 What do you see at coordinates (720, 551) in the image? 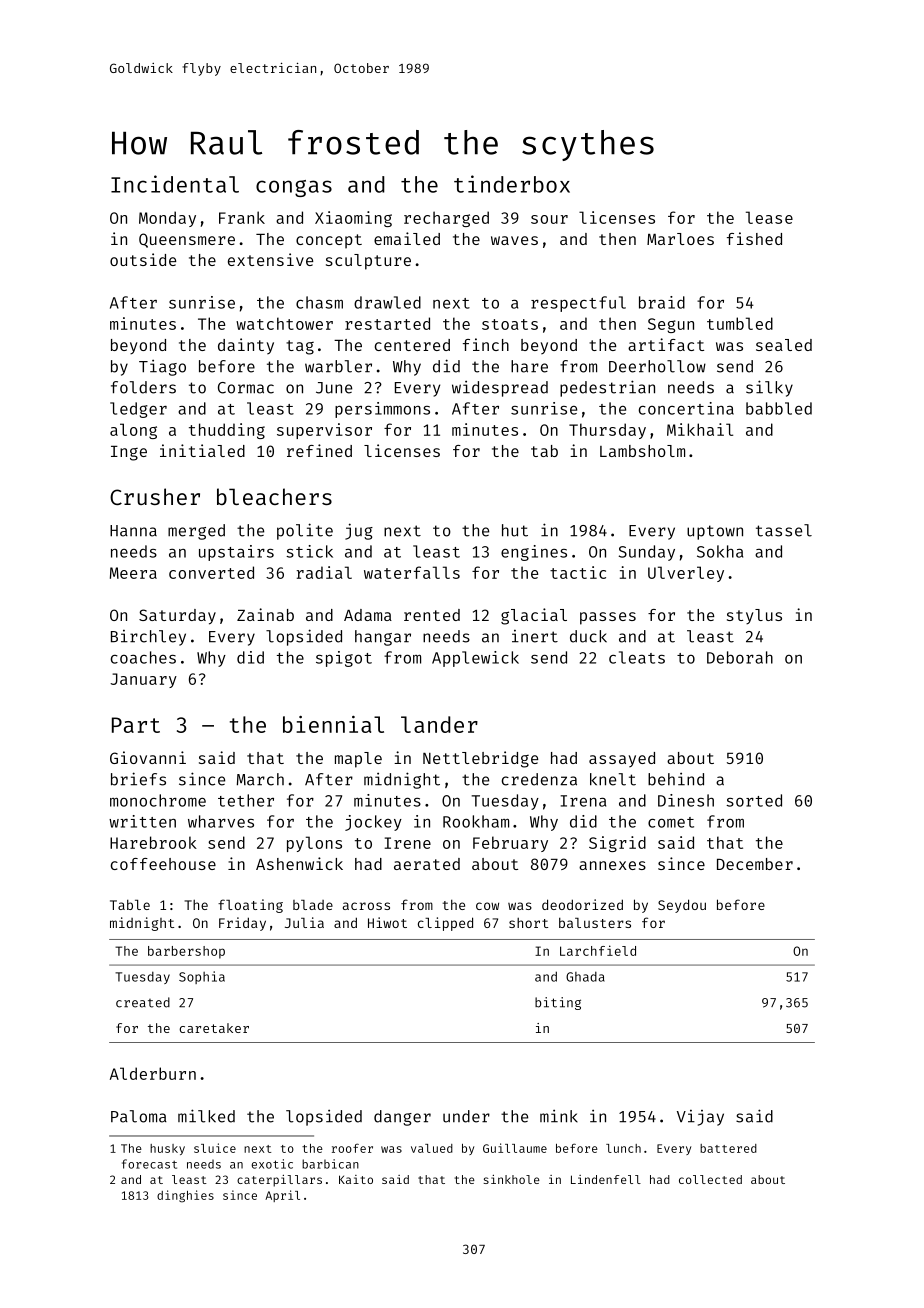
I see `Sokha` at bounding box center [720, 551].
